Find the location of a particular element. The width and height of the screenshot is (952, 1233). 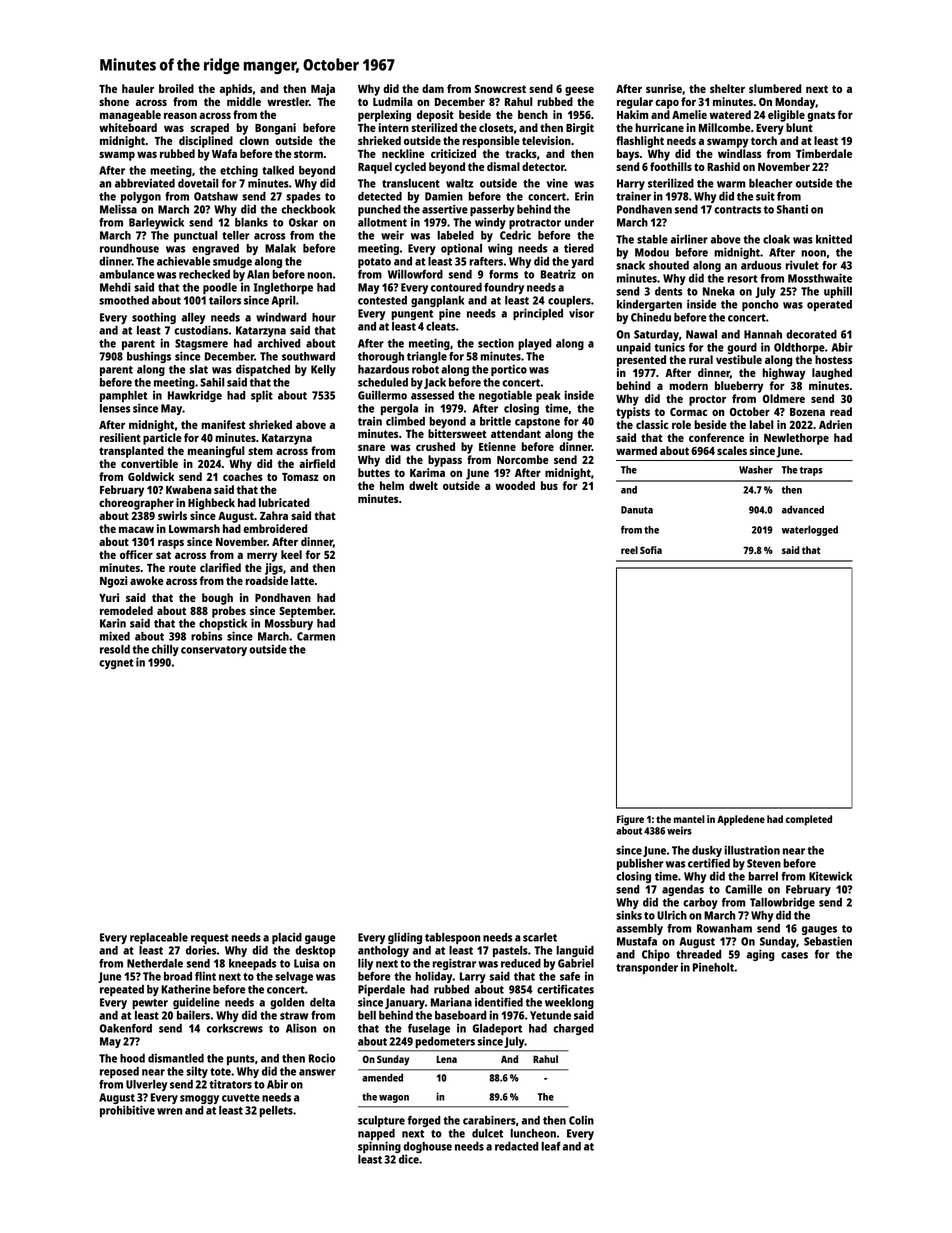

pastels is located at coordinates (510, 951).
